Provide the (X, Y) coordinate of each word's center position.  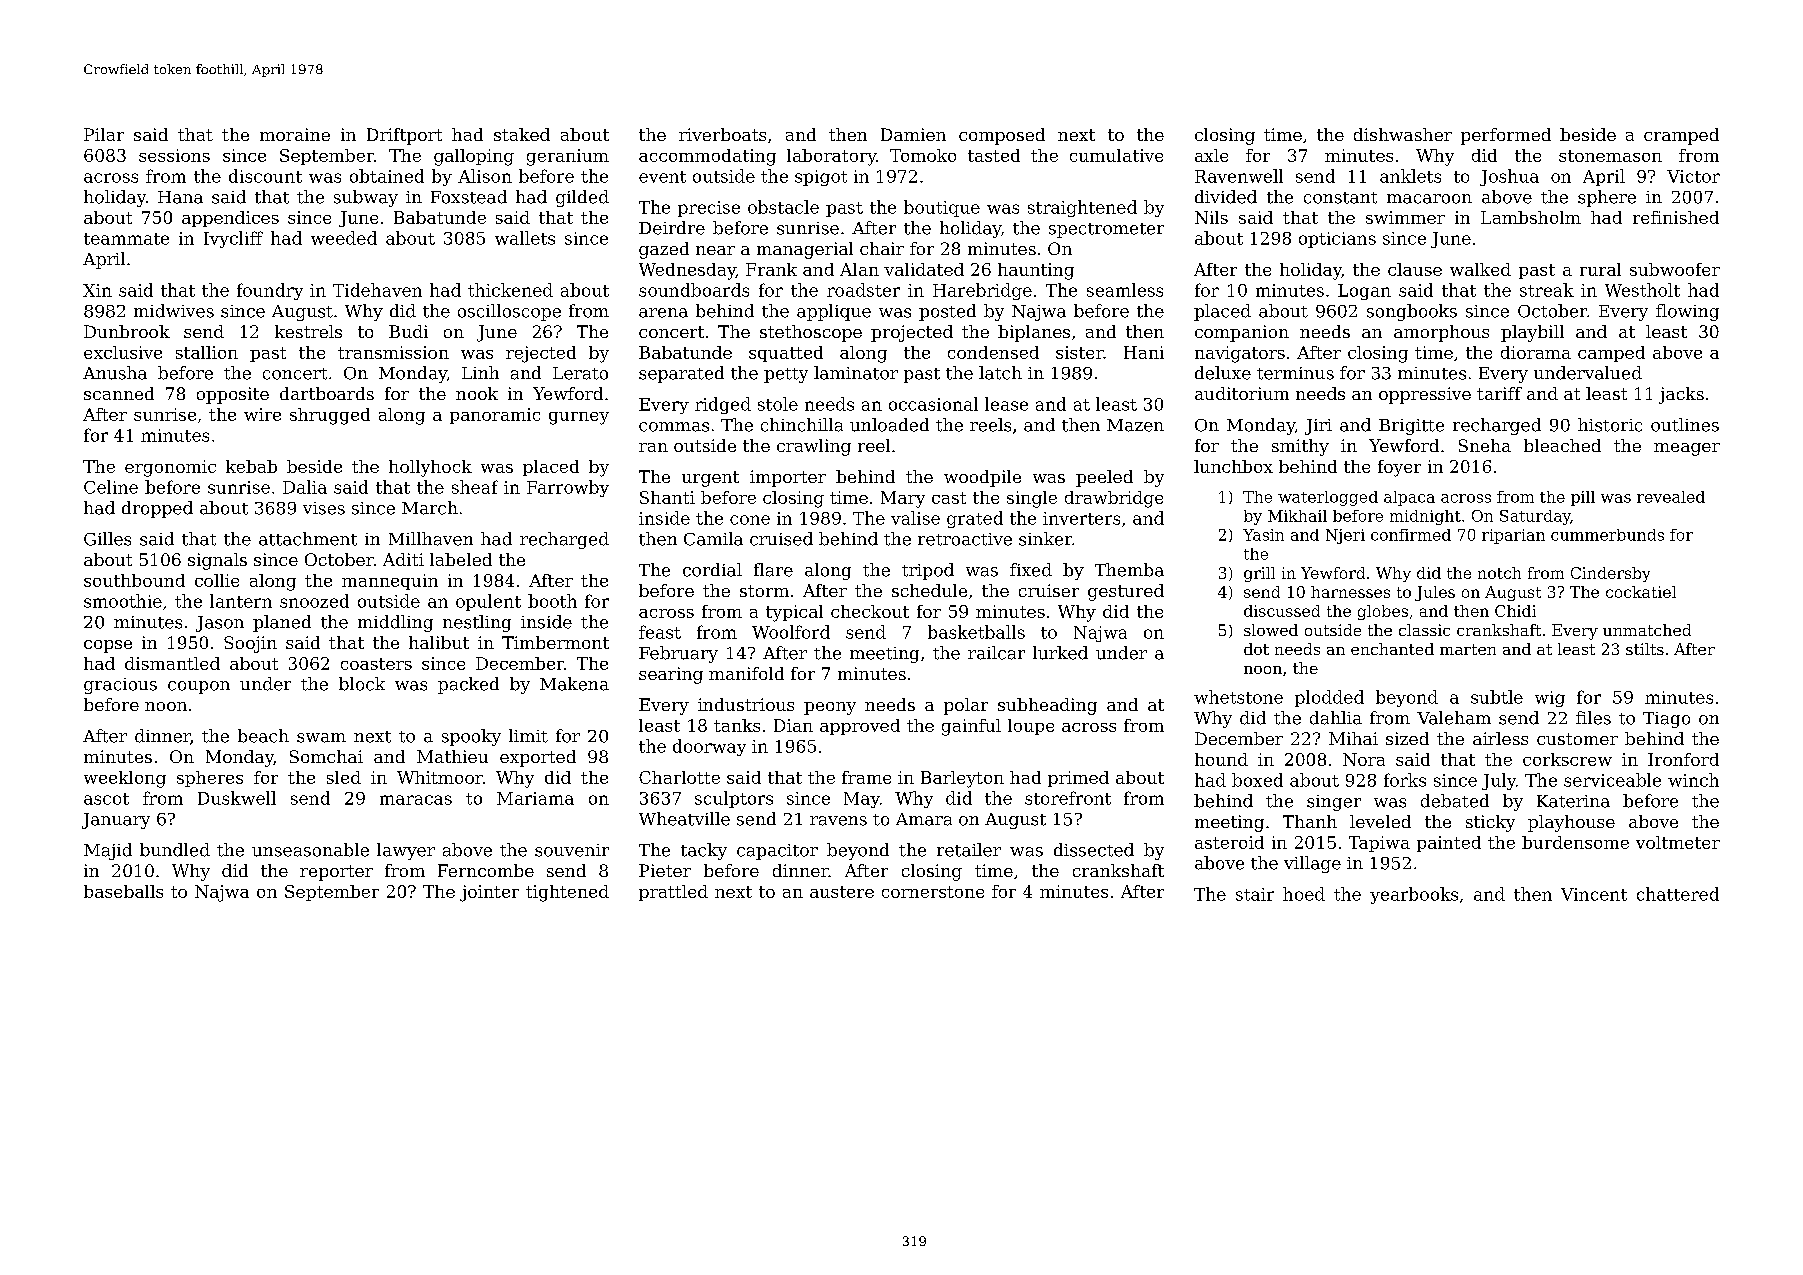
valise (915, 518)
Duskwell (237, 798)
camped (1611, 354)
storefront (1068, 798)
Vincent (1594, 894)
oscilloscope (509, 312)
